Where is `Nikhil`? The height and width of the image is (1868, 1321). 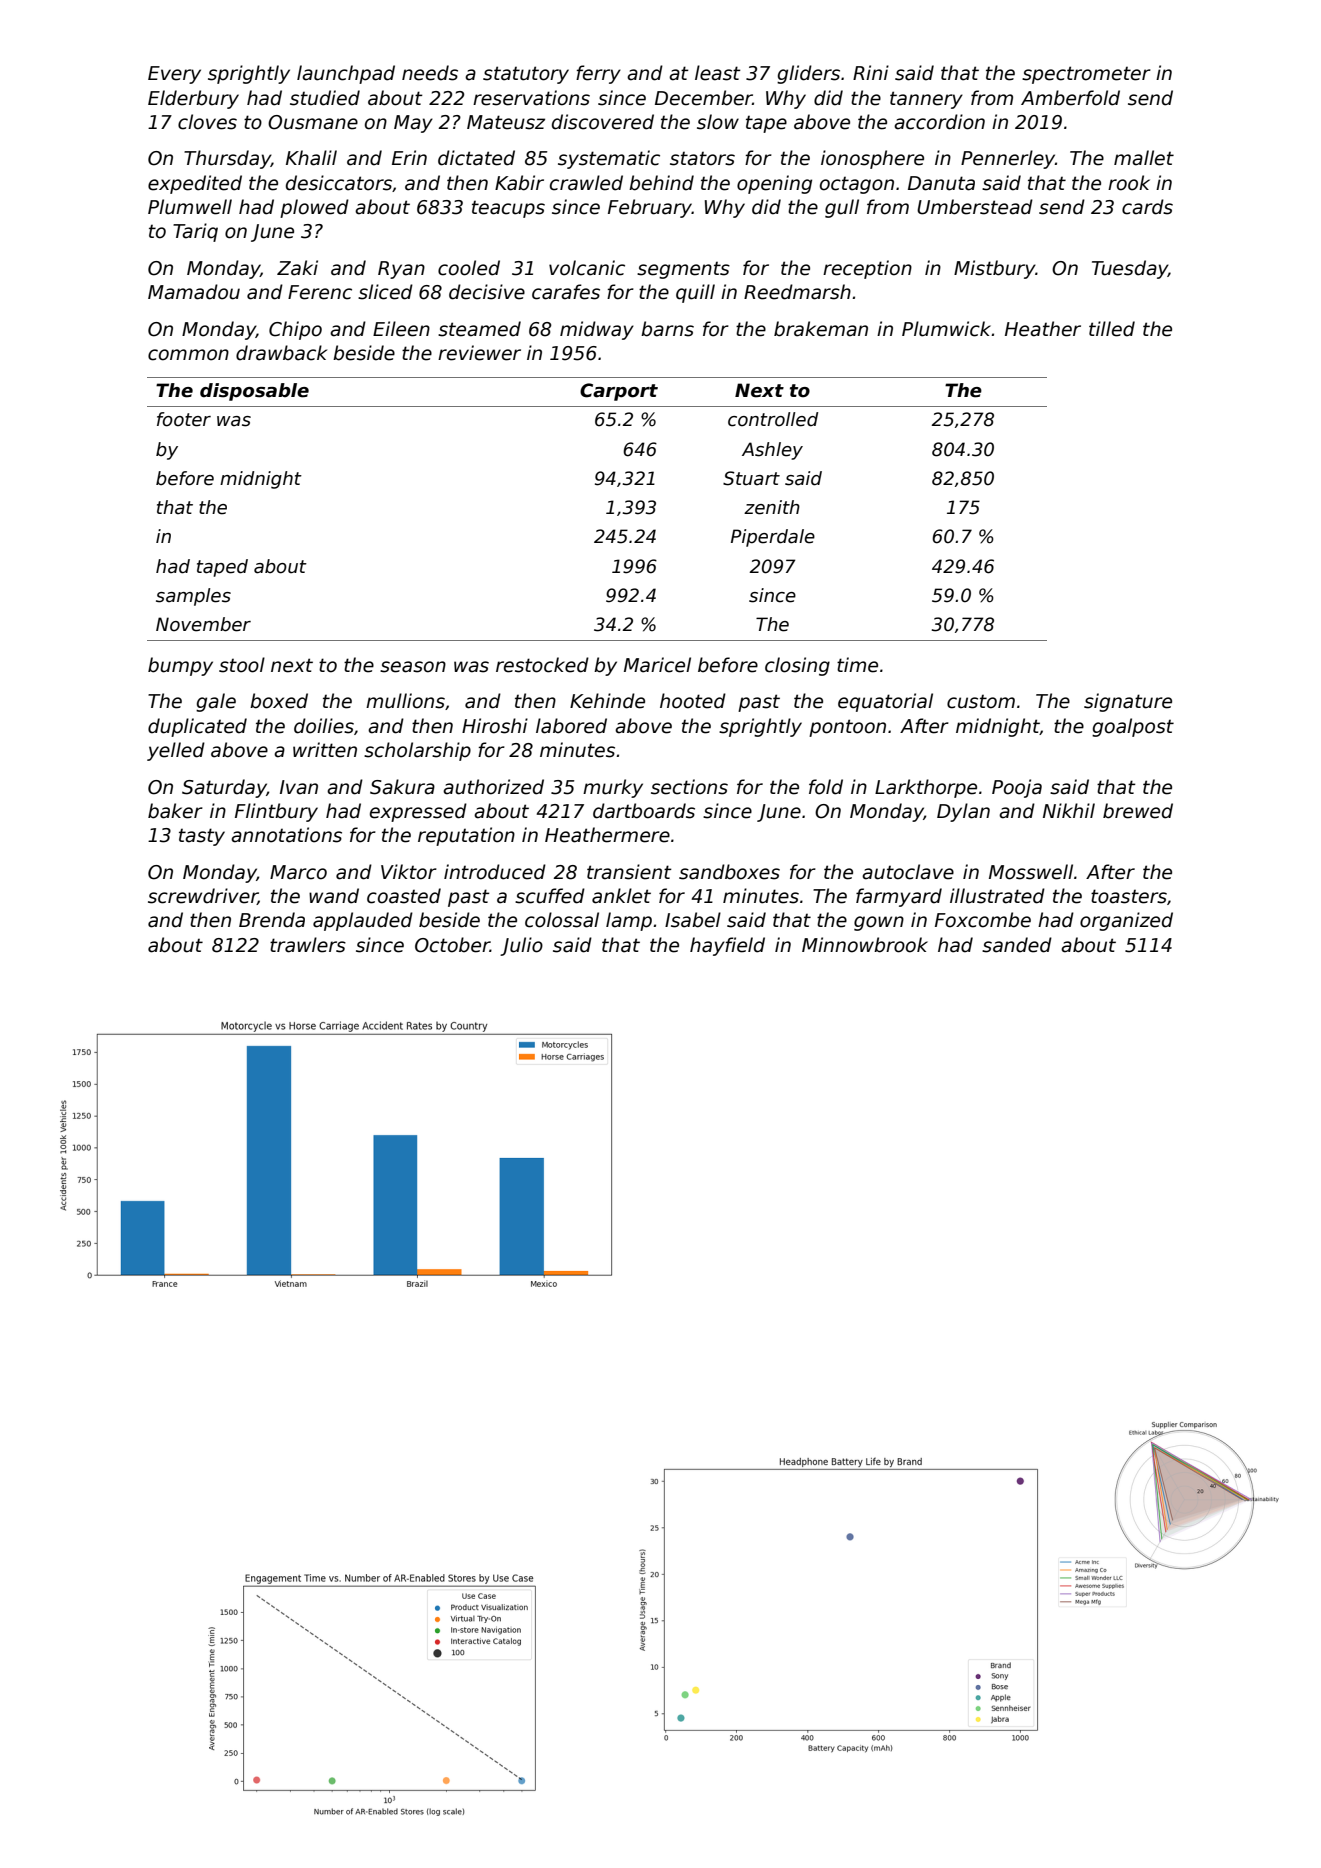
Nikhil is located at coordinates (1069, 810).
